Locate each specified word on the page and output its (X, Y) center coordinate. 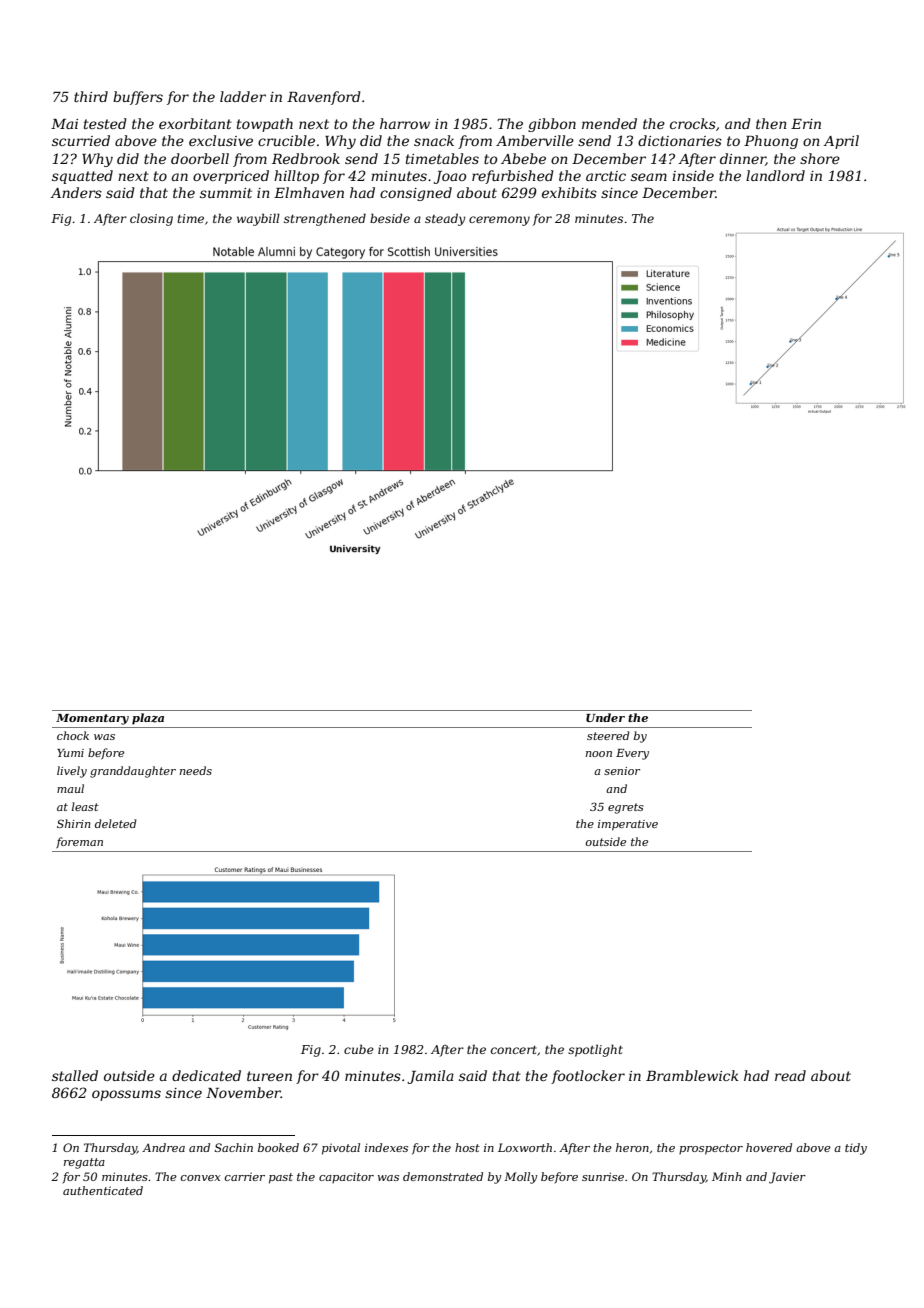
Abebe (523, 158)
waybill (258, 219)
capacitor (346, 1177)
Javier (787, 1178)
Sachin (234, 1147)
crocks (693, 123)
